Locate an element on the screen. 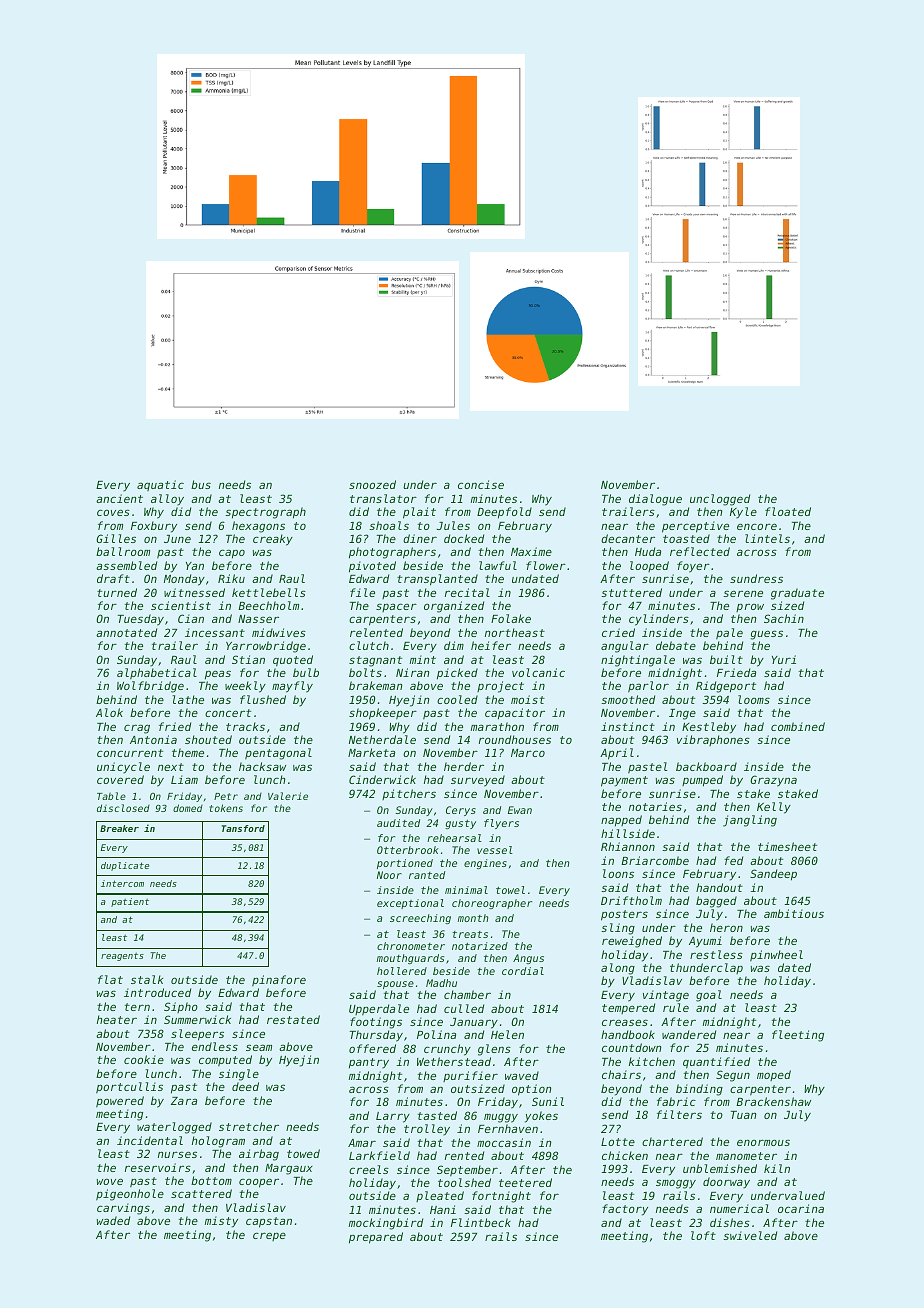 The width and height of the screenshot is (924, 1308). stretcher is located at coordinates (249, 1126).
